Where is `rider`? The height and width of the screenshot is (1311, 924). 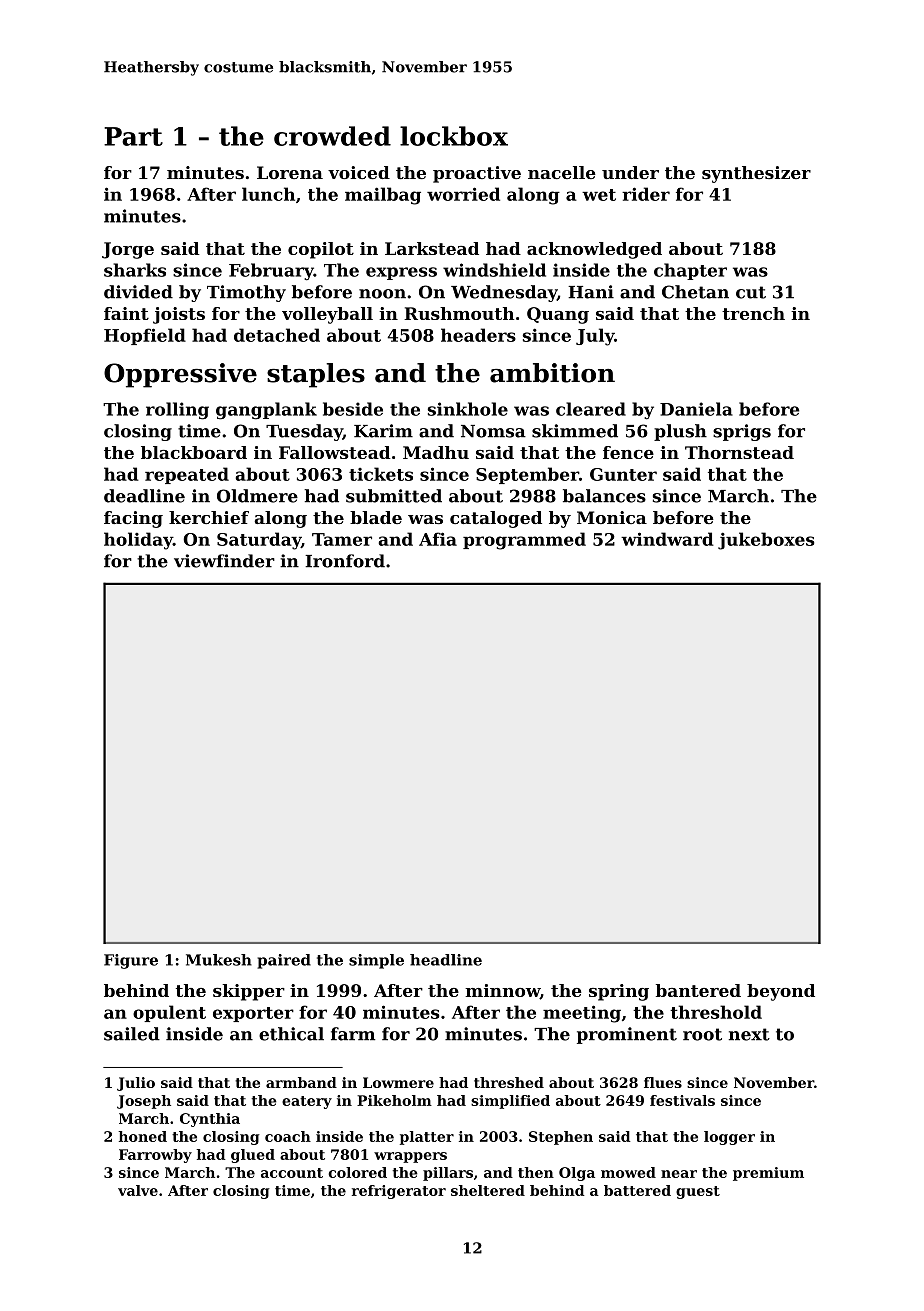 rider is located at coordinates (646, 194).
